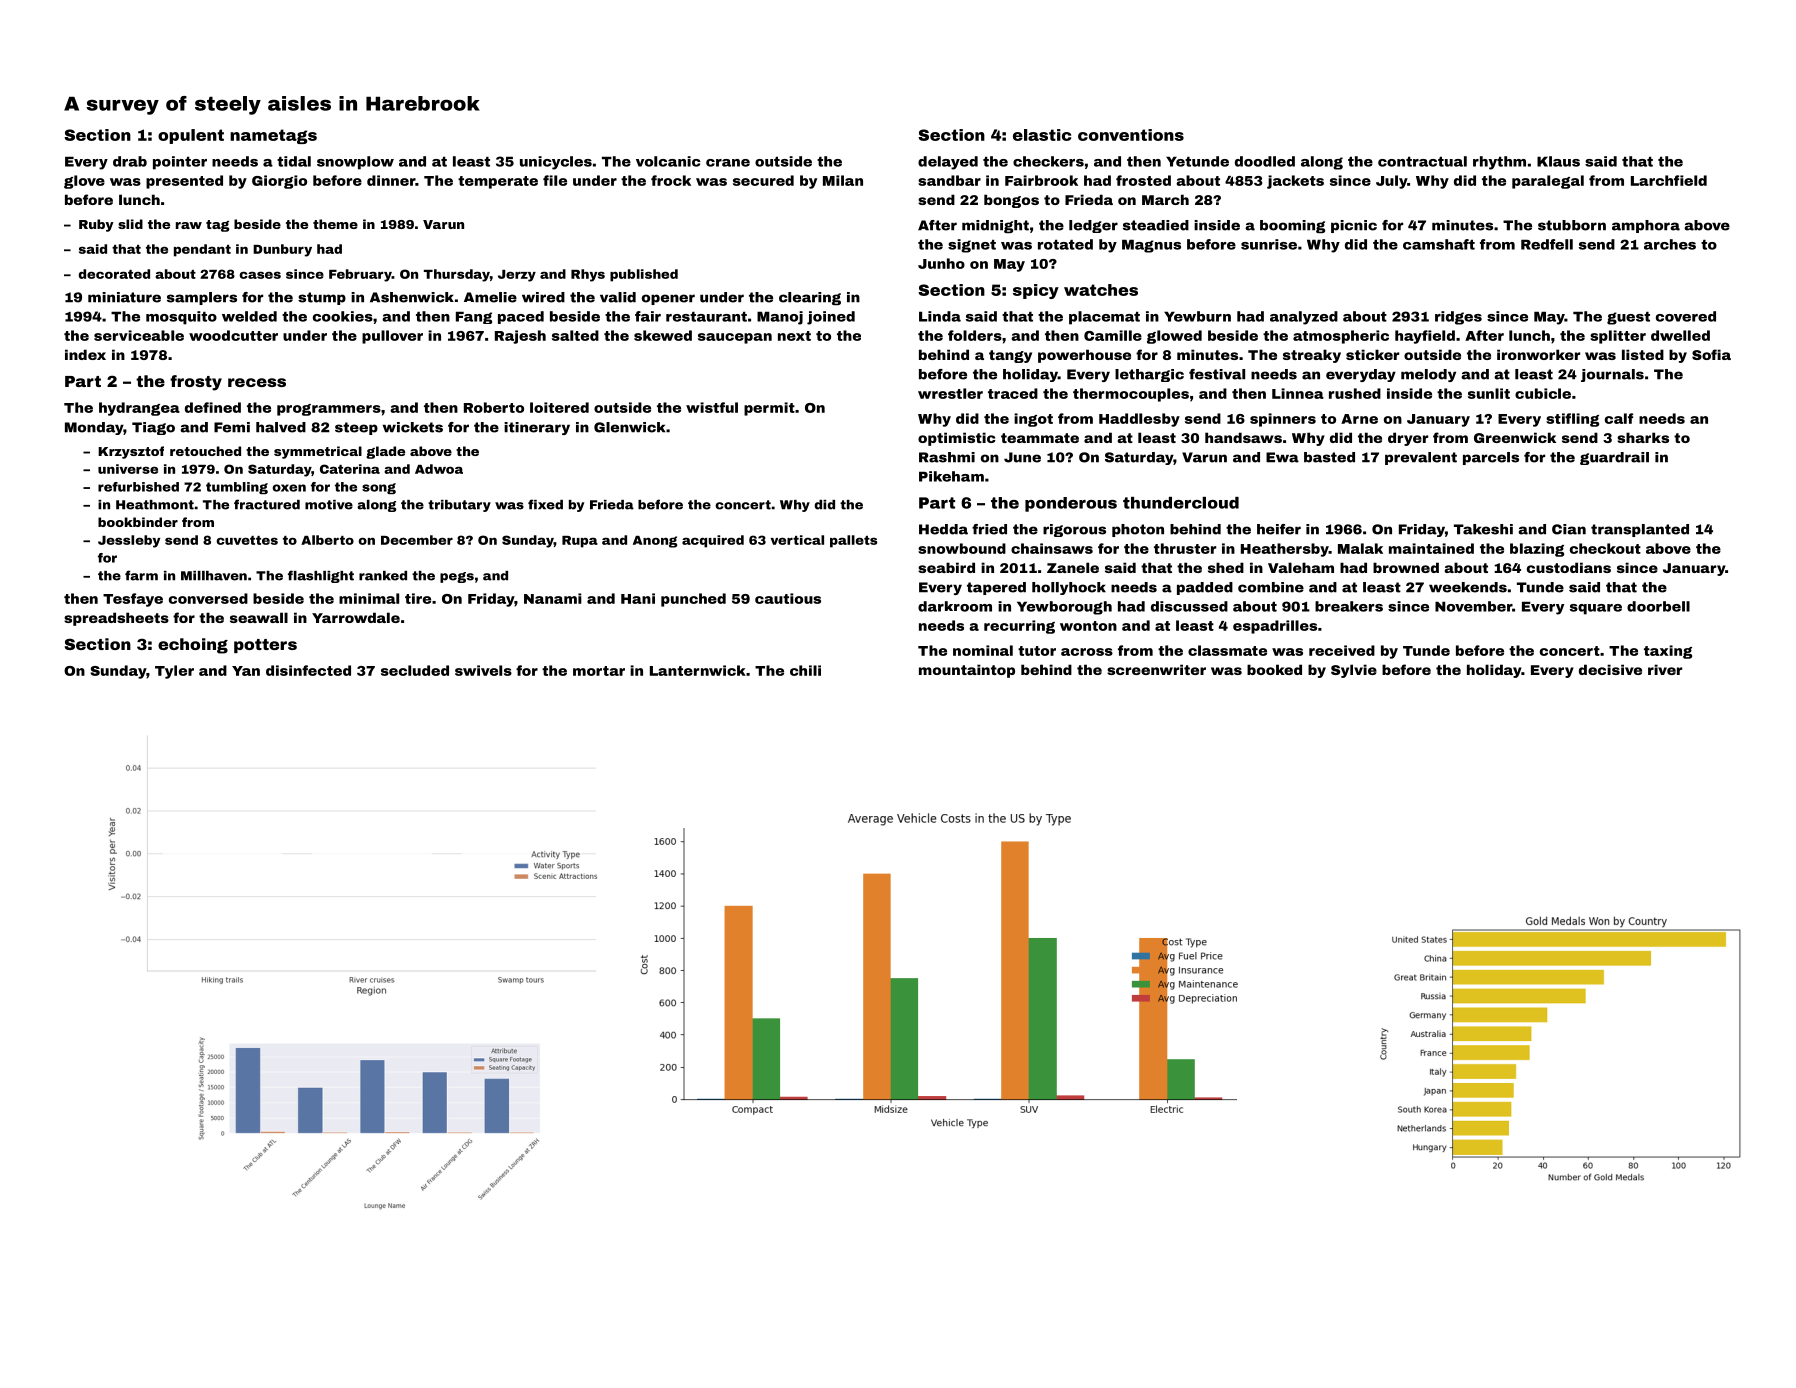  Describe the element at coordinates (947, 457) in the screenshot. I see `Rashmi` at that location.
